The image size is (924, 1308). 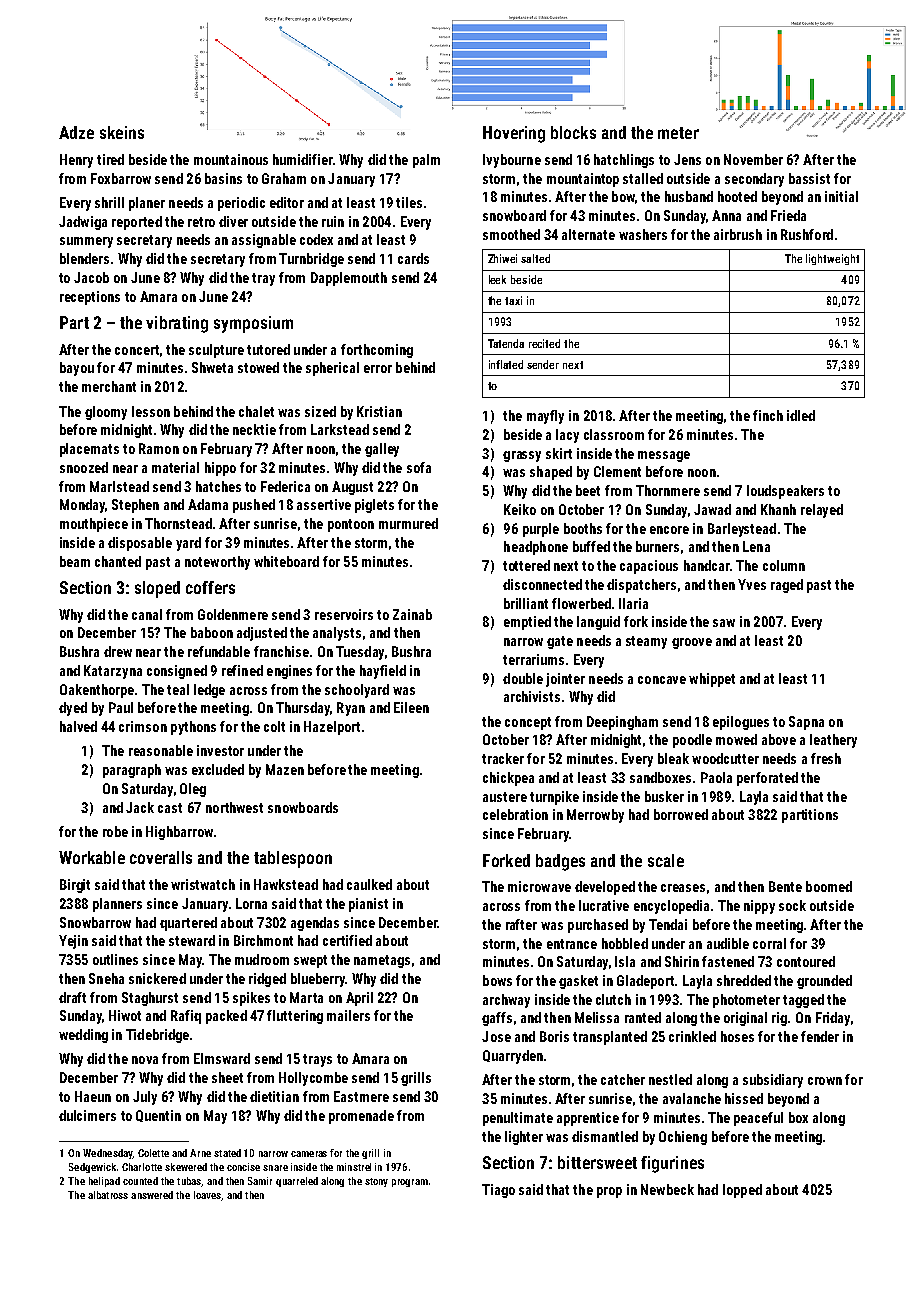 I want to click on stated, so click(x=227, y=1153).
